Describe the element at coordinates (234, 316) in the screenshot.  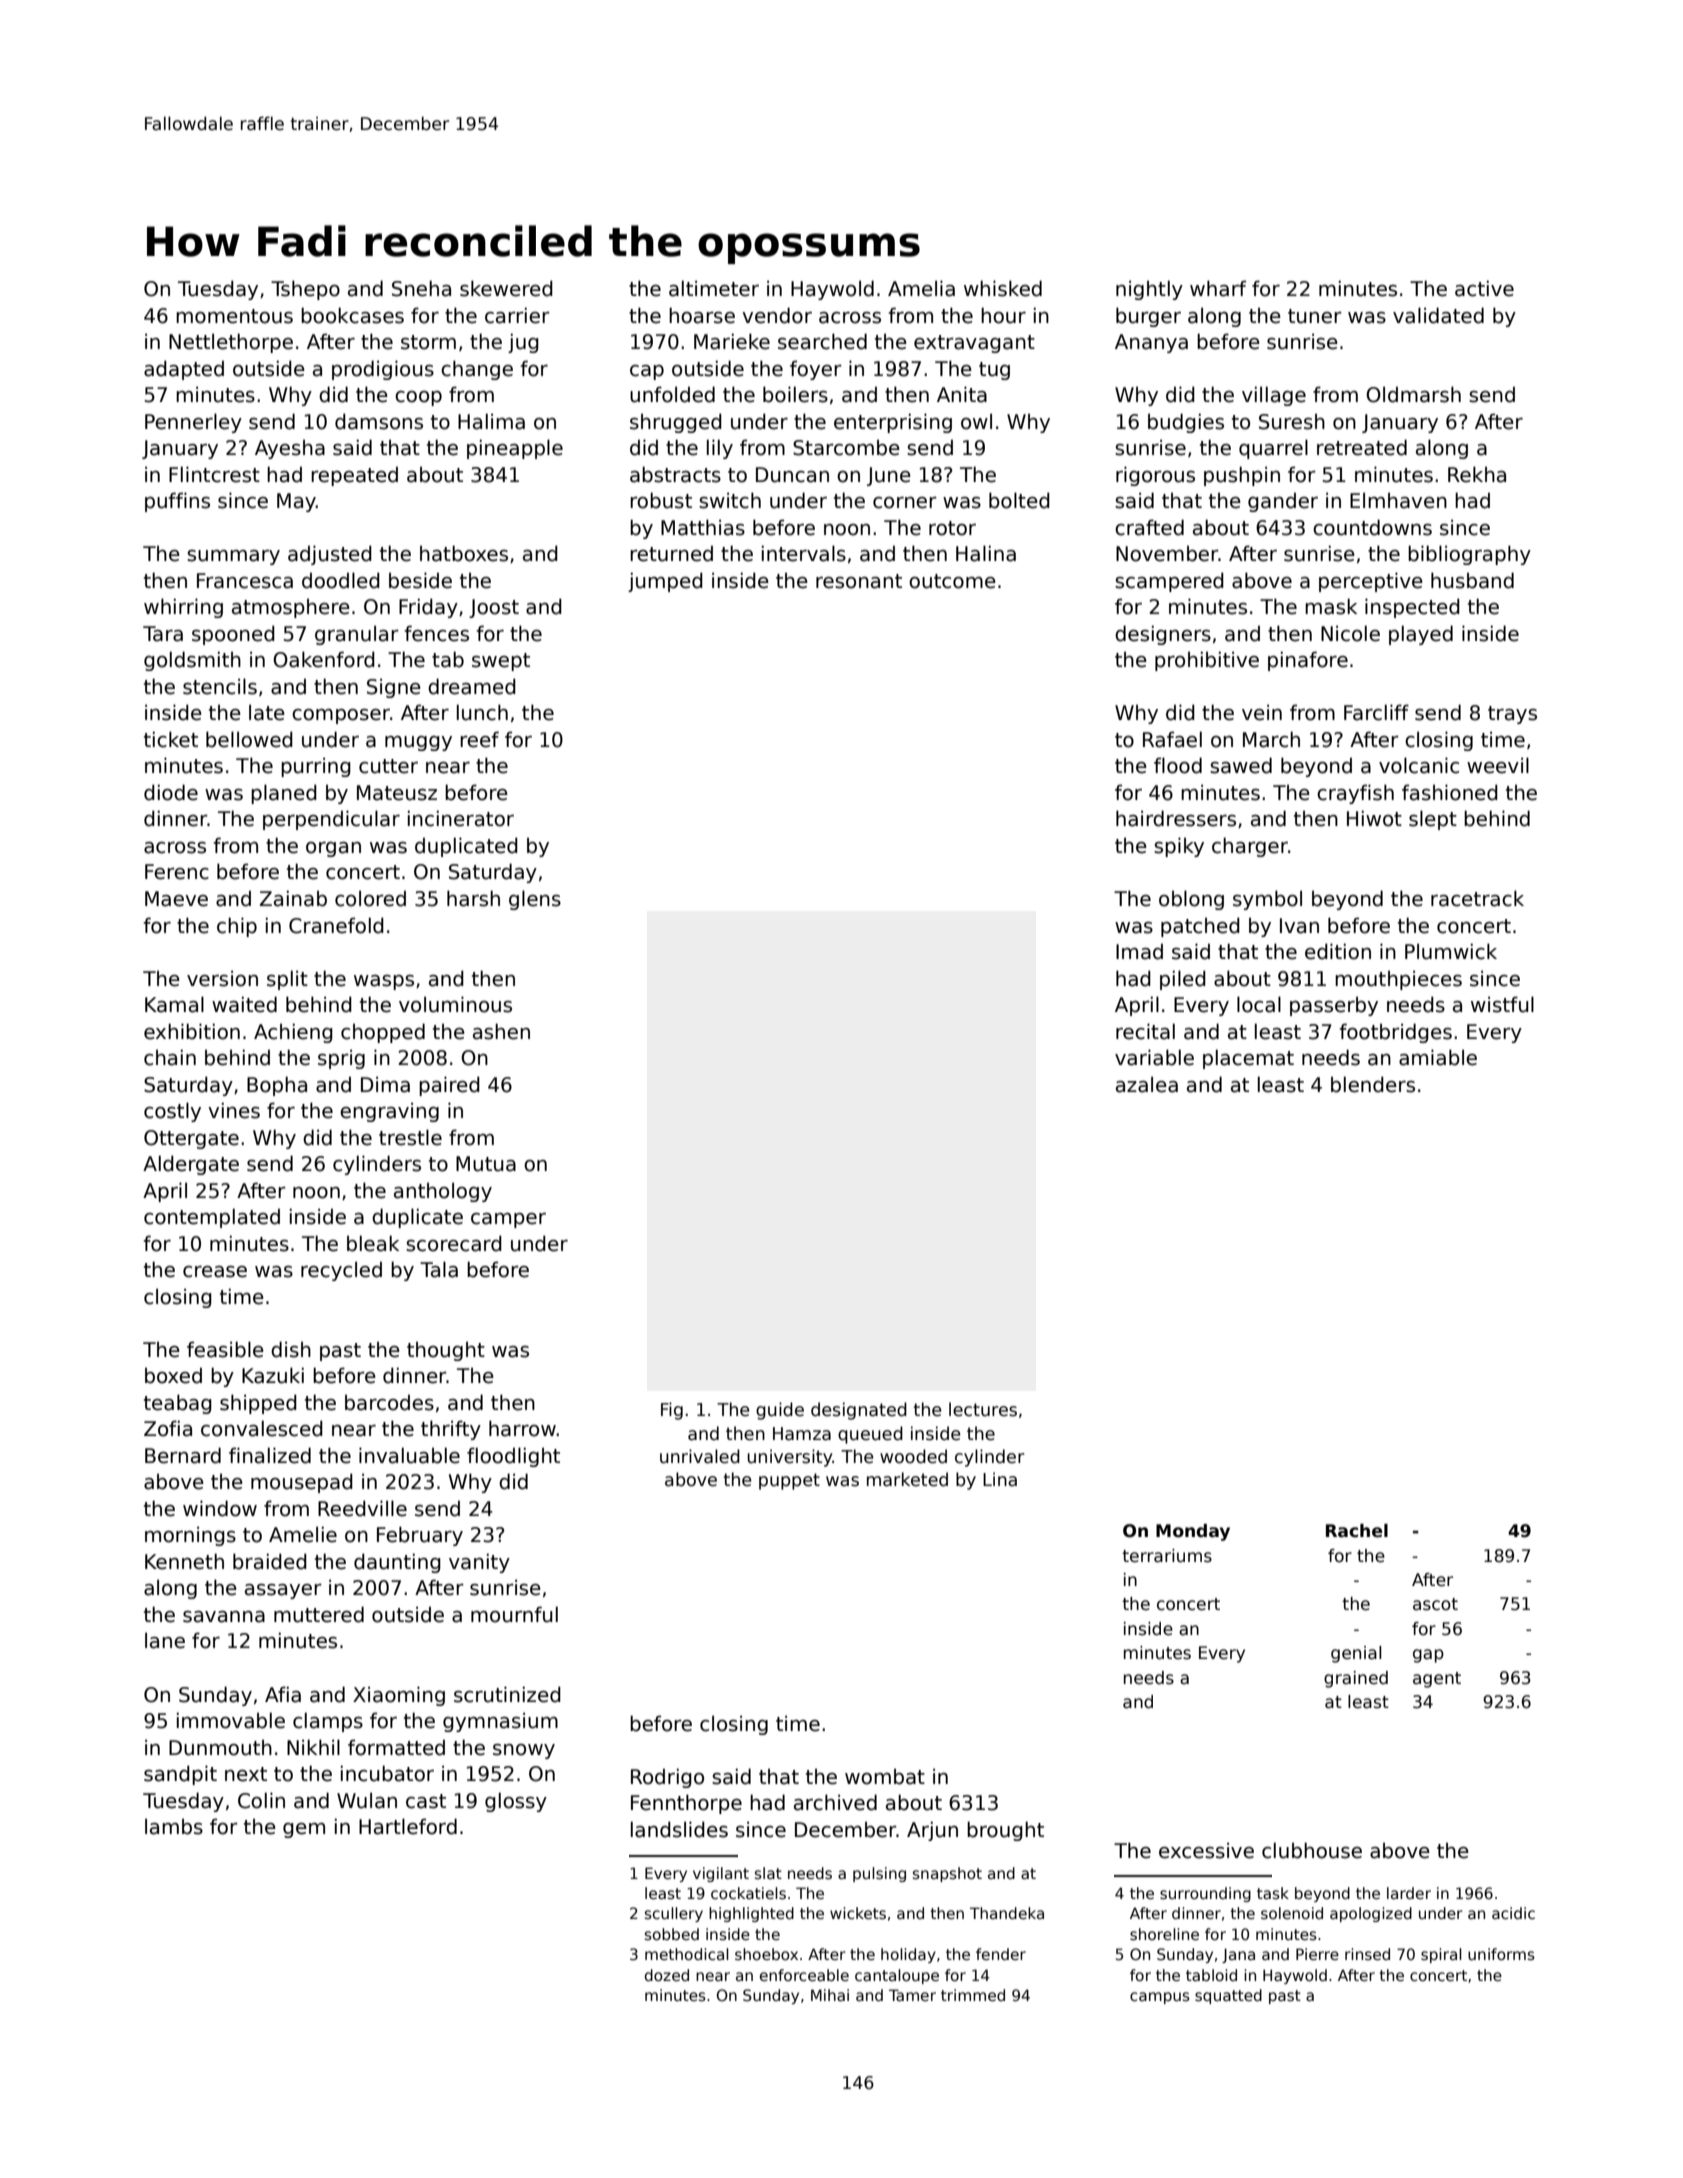
I see `momentous` at that location.
